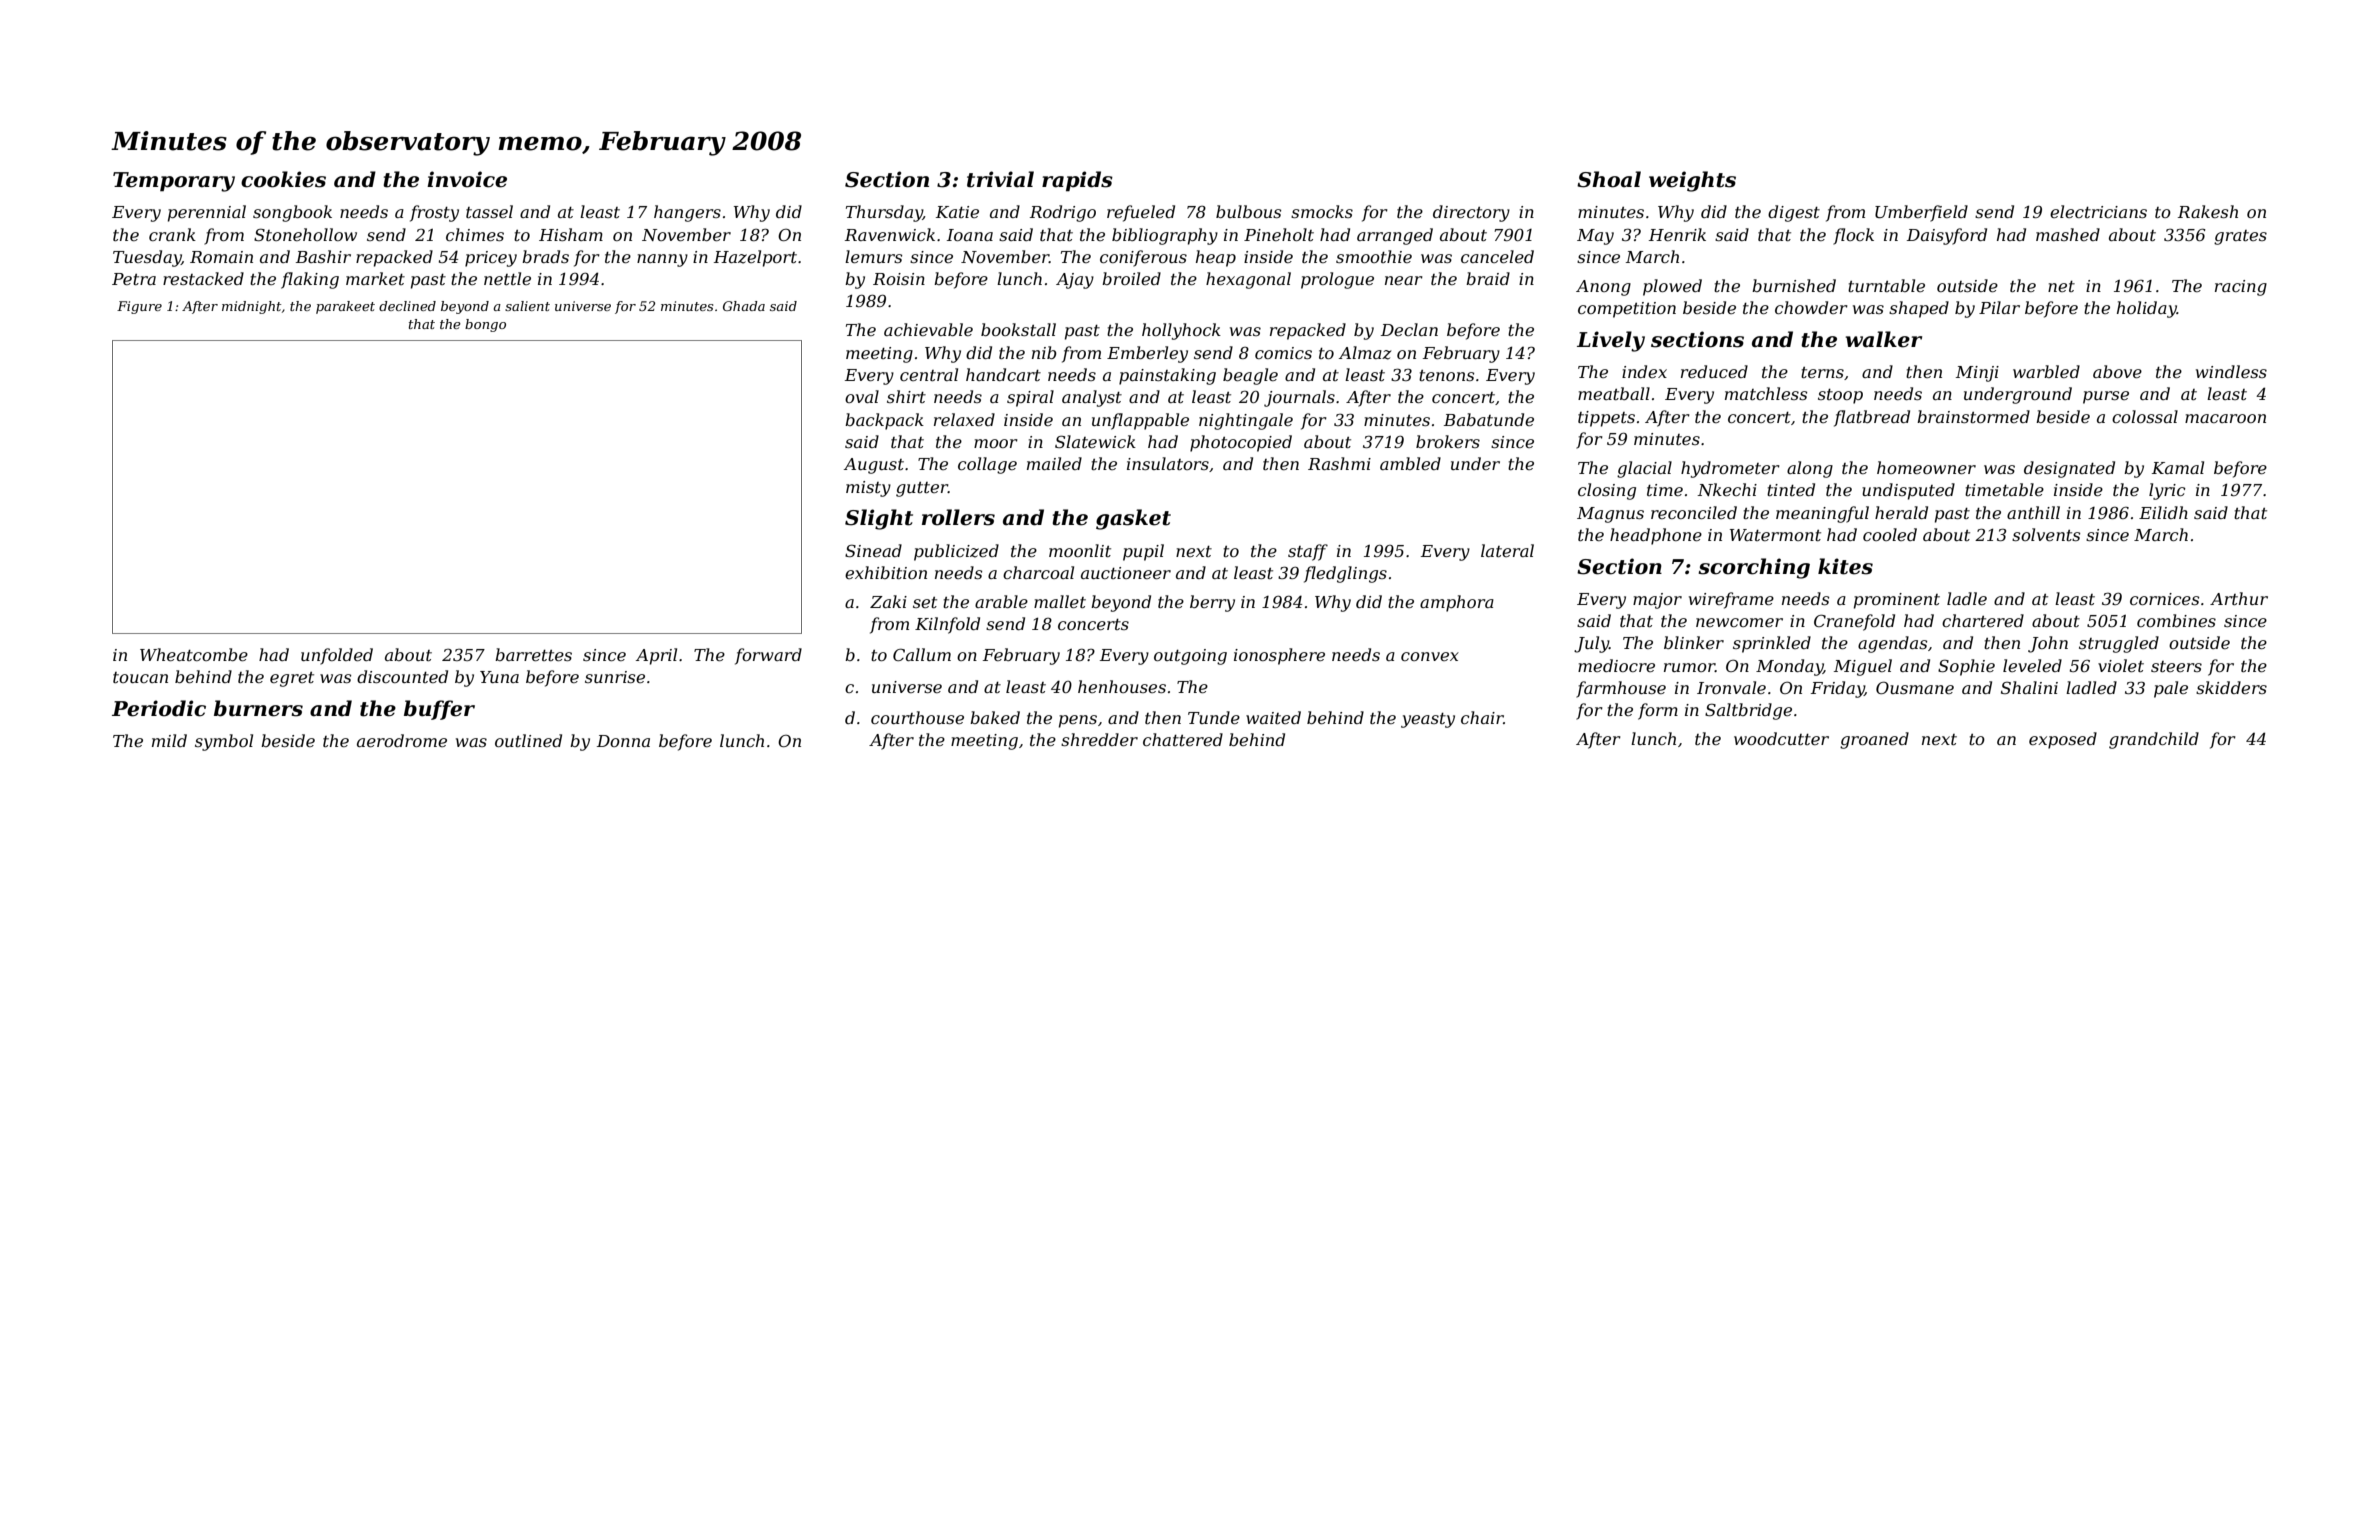 Image resolution: width=2380 pixels, height=1540 pixels. Describe the element at coordinates (169, 740) in the document. I see `mild` at that location.
